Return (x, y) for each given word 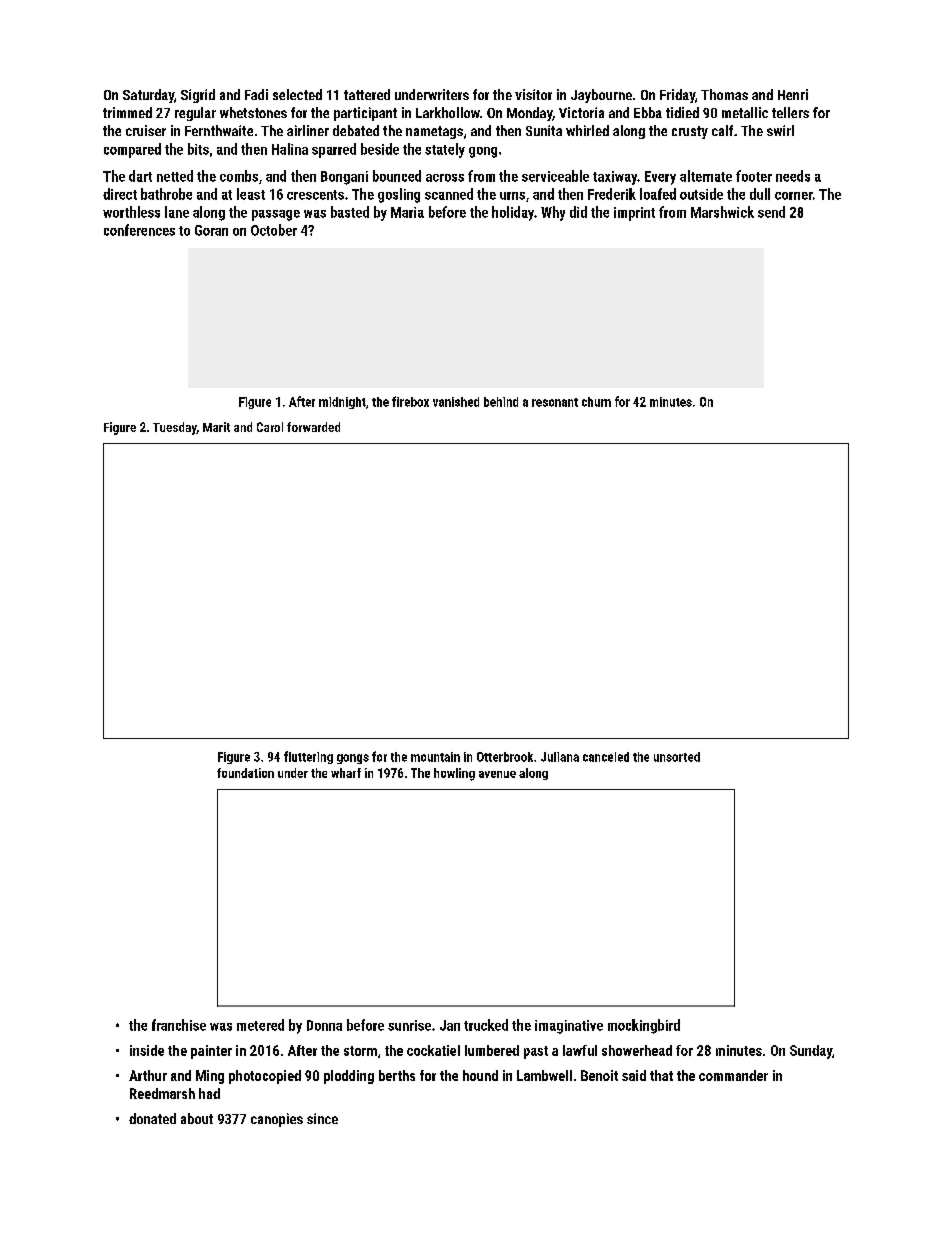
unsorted (677, 757)
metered (260, 1025)
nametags (434, 132)
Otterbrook (505, 757)
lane (177, 212)
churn (596, 402)
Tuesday (175, 428)
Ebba (648, 112)
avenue (497, 774)
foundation (245, 773)
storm (360, 1051)
